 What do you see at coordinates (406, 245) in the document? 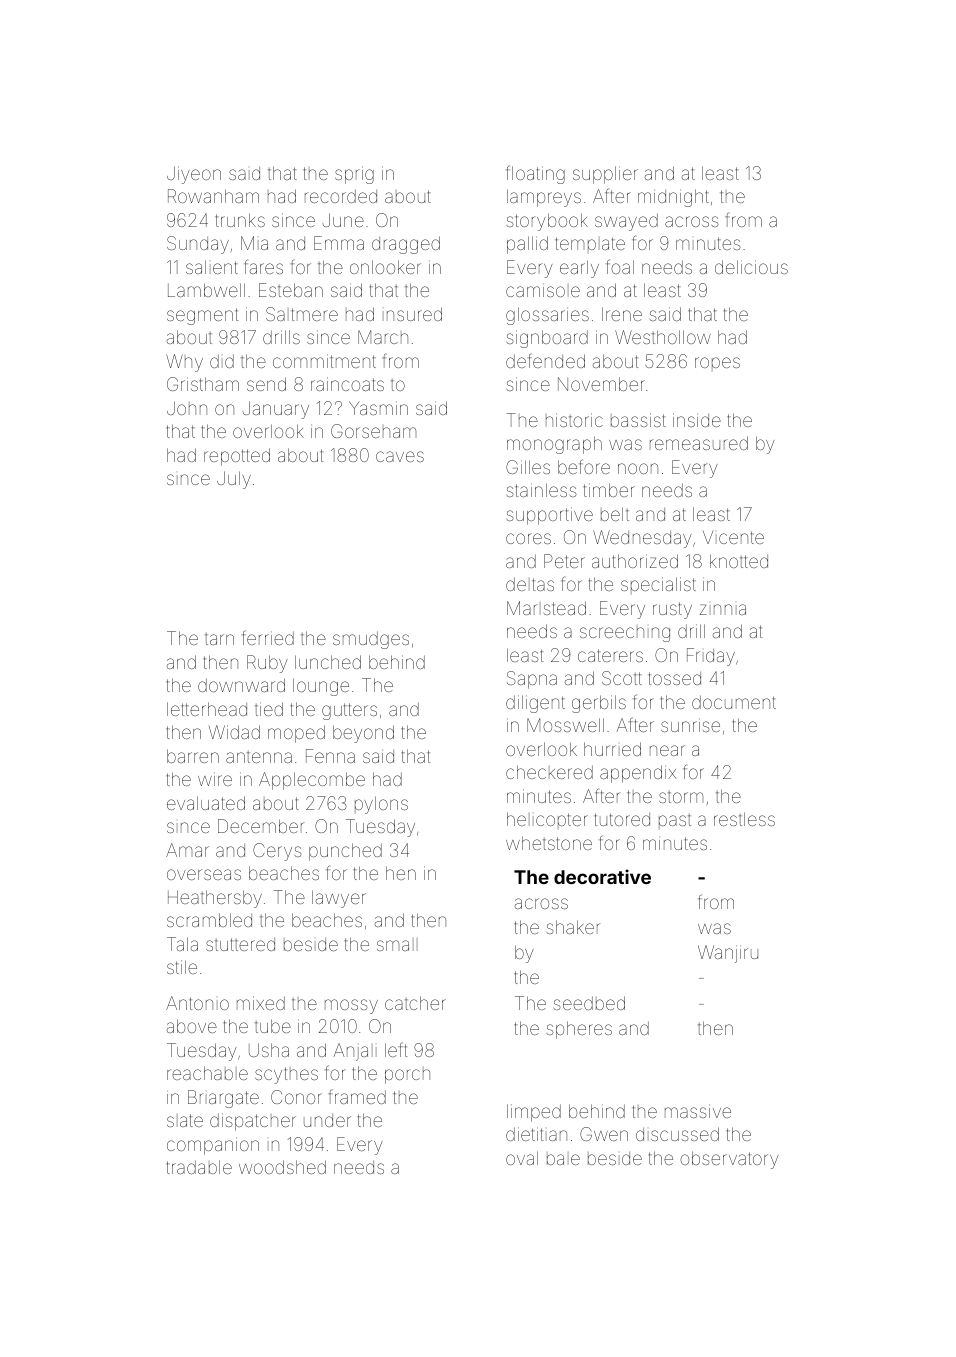
I see `dragged` at bounding box center [406, 245].
